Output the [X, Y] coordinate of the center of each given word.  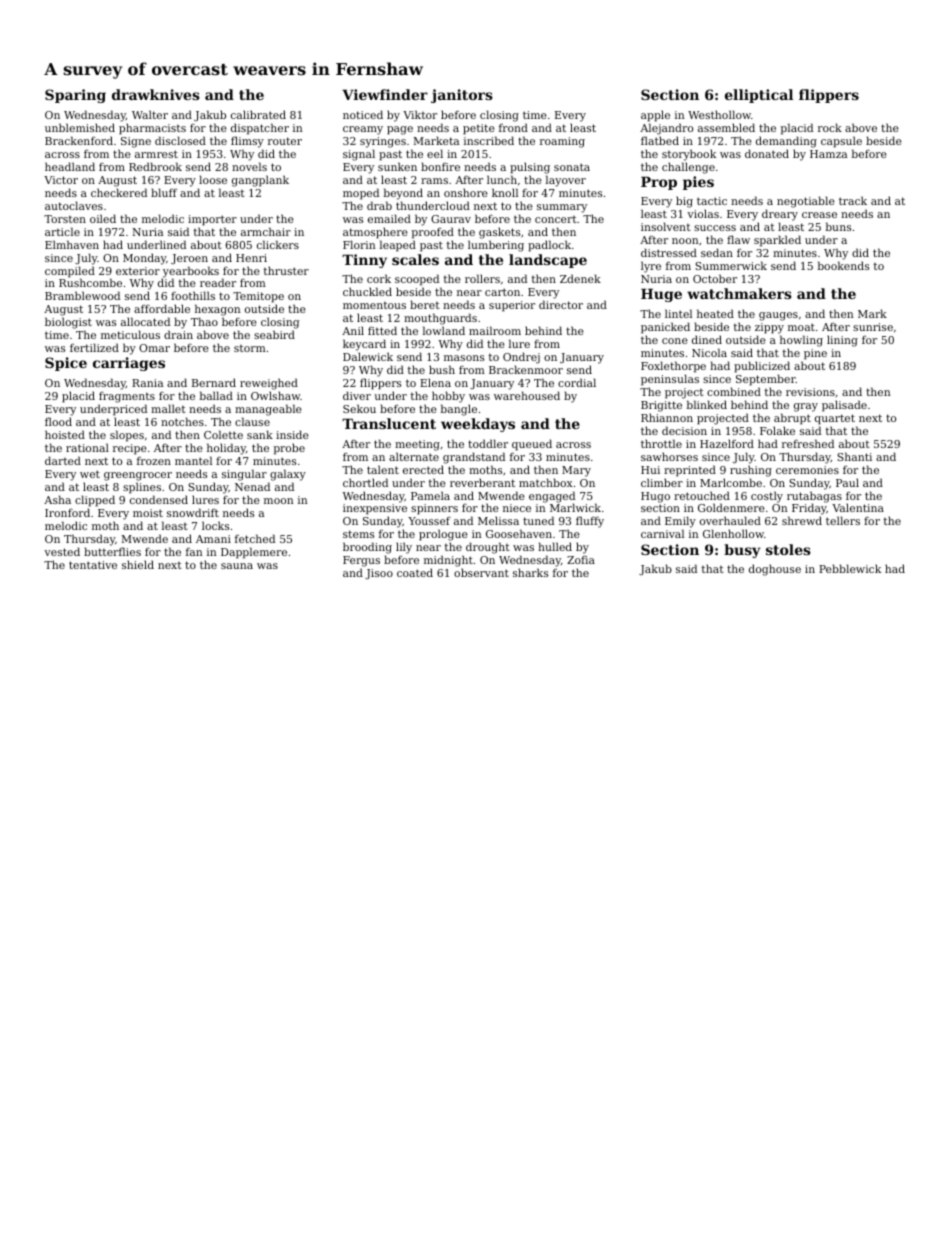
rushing [751, 471]
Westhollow [719, 114]
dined [707, 339]
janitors [462, 96]
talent [383, 469]
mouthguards [440, 319]
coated [415, 572]
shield [138, 564]
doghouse [775, 570]
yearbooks [190, 272]
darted [63, 460]
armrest [156, 154]
